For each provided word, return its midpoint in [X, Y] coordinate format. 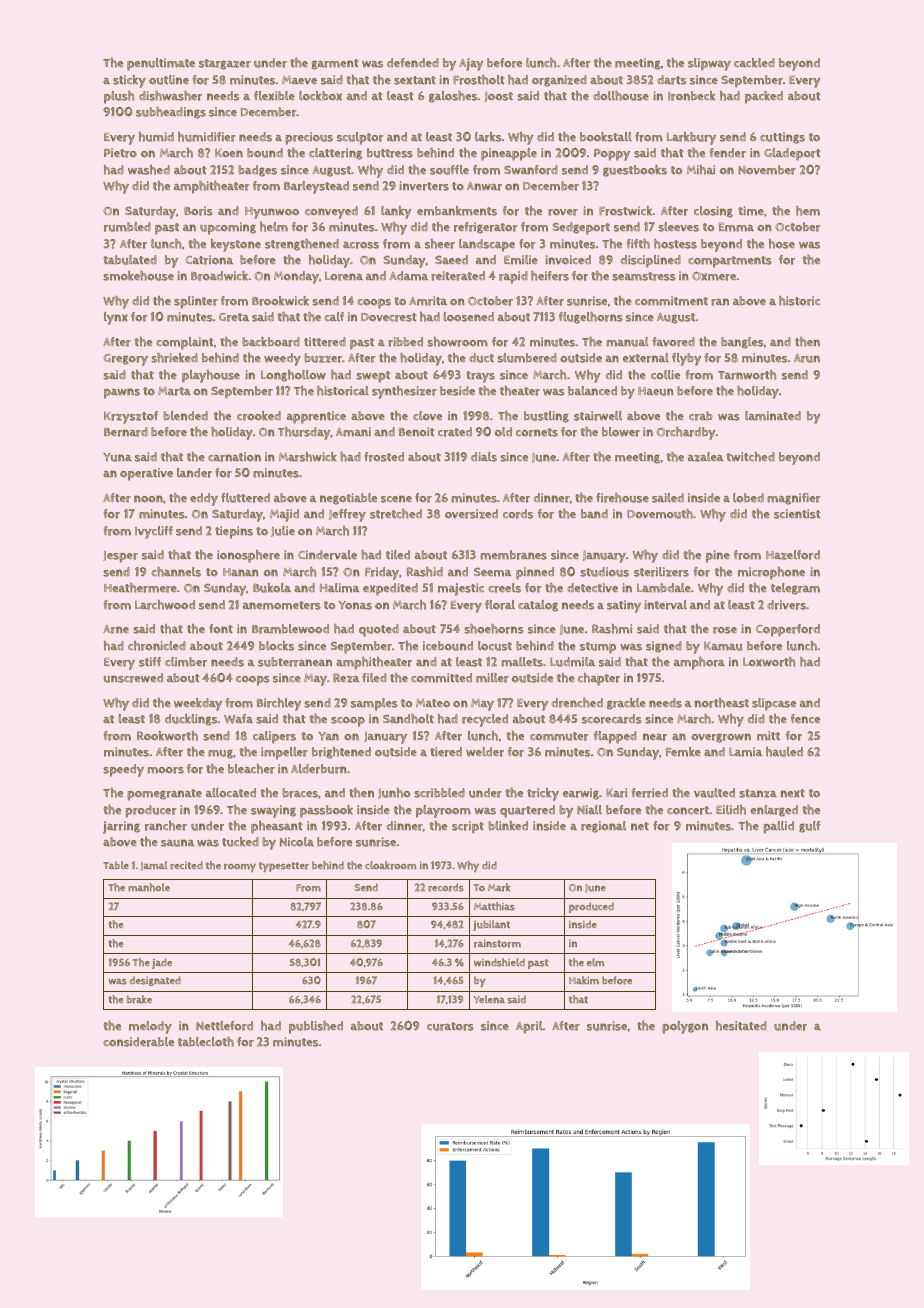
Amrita [428, 301]
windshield [499, 962]
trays [480, 377]
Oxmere [714, 276]
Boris [198, 211]
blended [185, 416]
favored [673, 342]
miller [492, 678]
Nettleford [224, 1026]
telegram [795, 589]
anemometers [282, 605]
